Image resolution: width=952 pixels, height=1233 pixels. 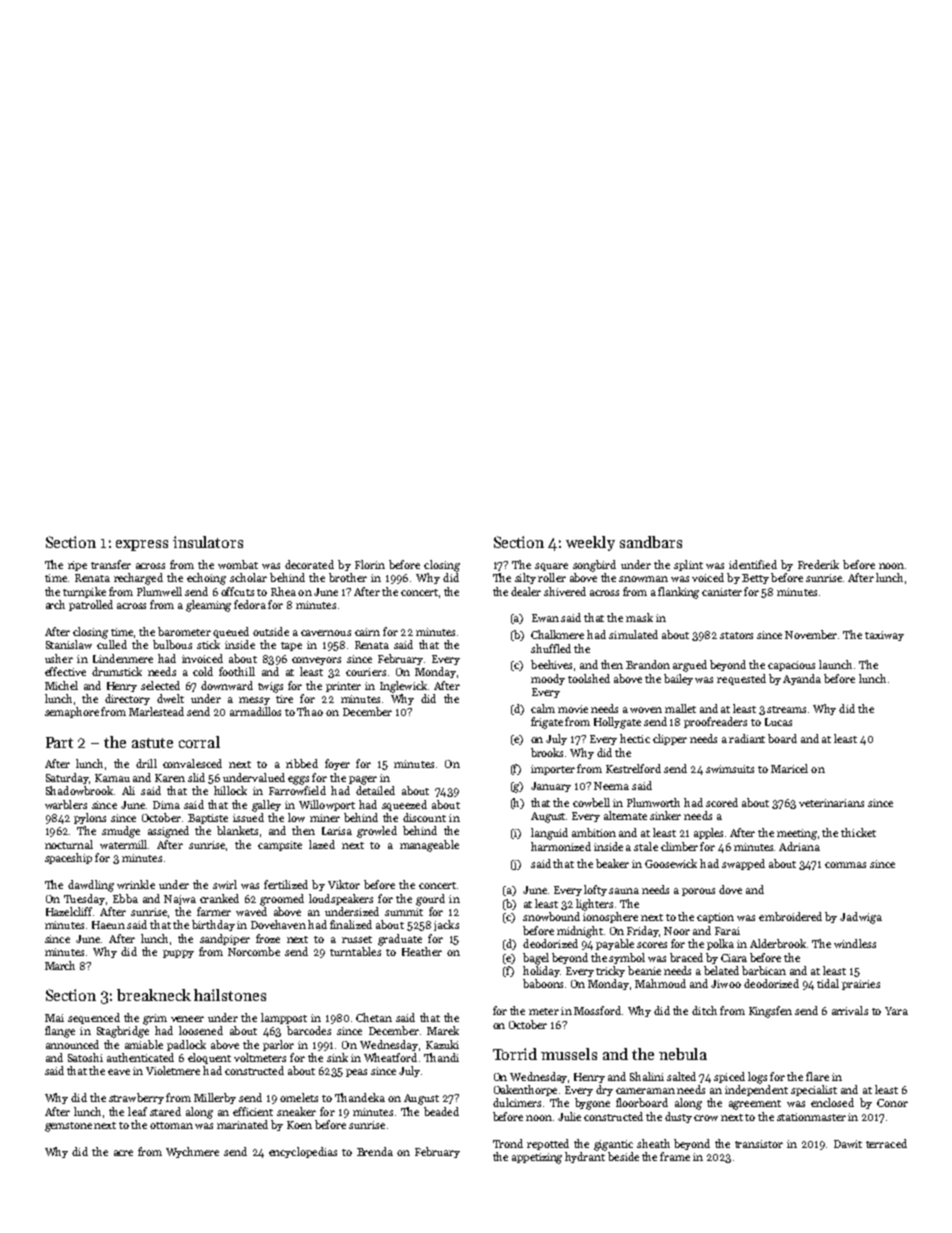 What do you see at coordinates (59, 742) in the image?
I see `Part` at bounding box center [59, 742].
